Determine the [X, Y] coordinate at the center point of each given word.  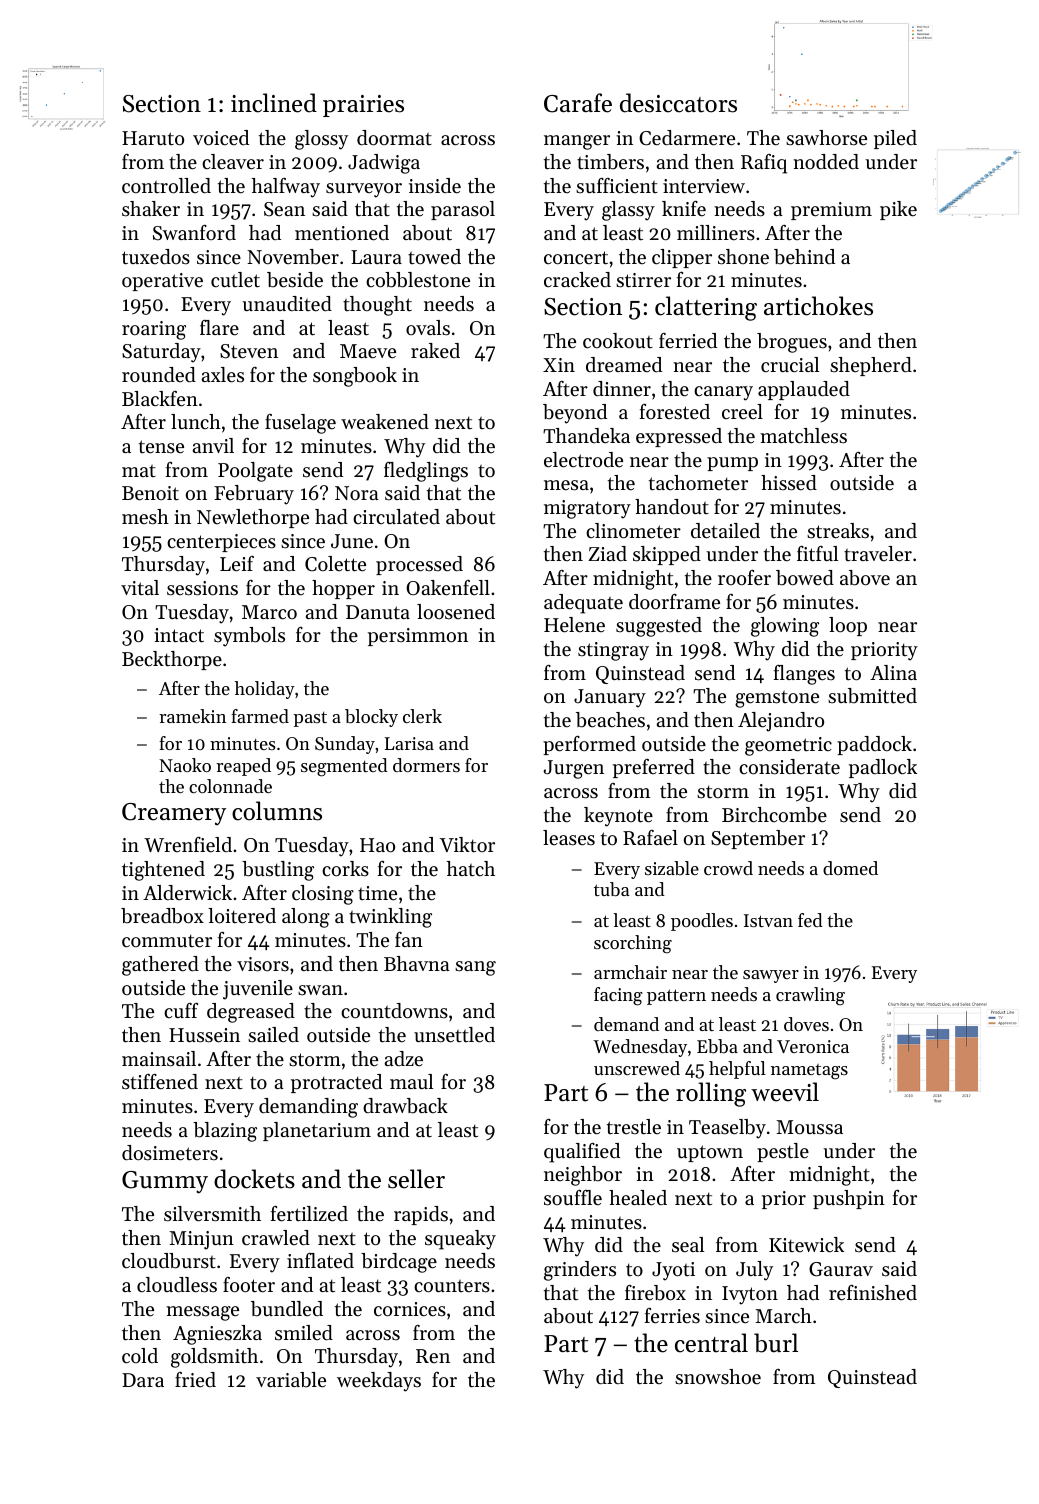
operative [162, 282]
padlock [883, 768]
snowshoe [718, 1377]
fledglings [426, 472]
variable [291, 1380]
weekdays [379, 1382]
